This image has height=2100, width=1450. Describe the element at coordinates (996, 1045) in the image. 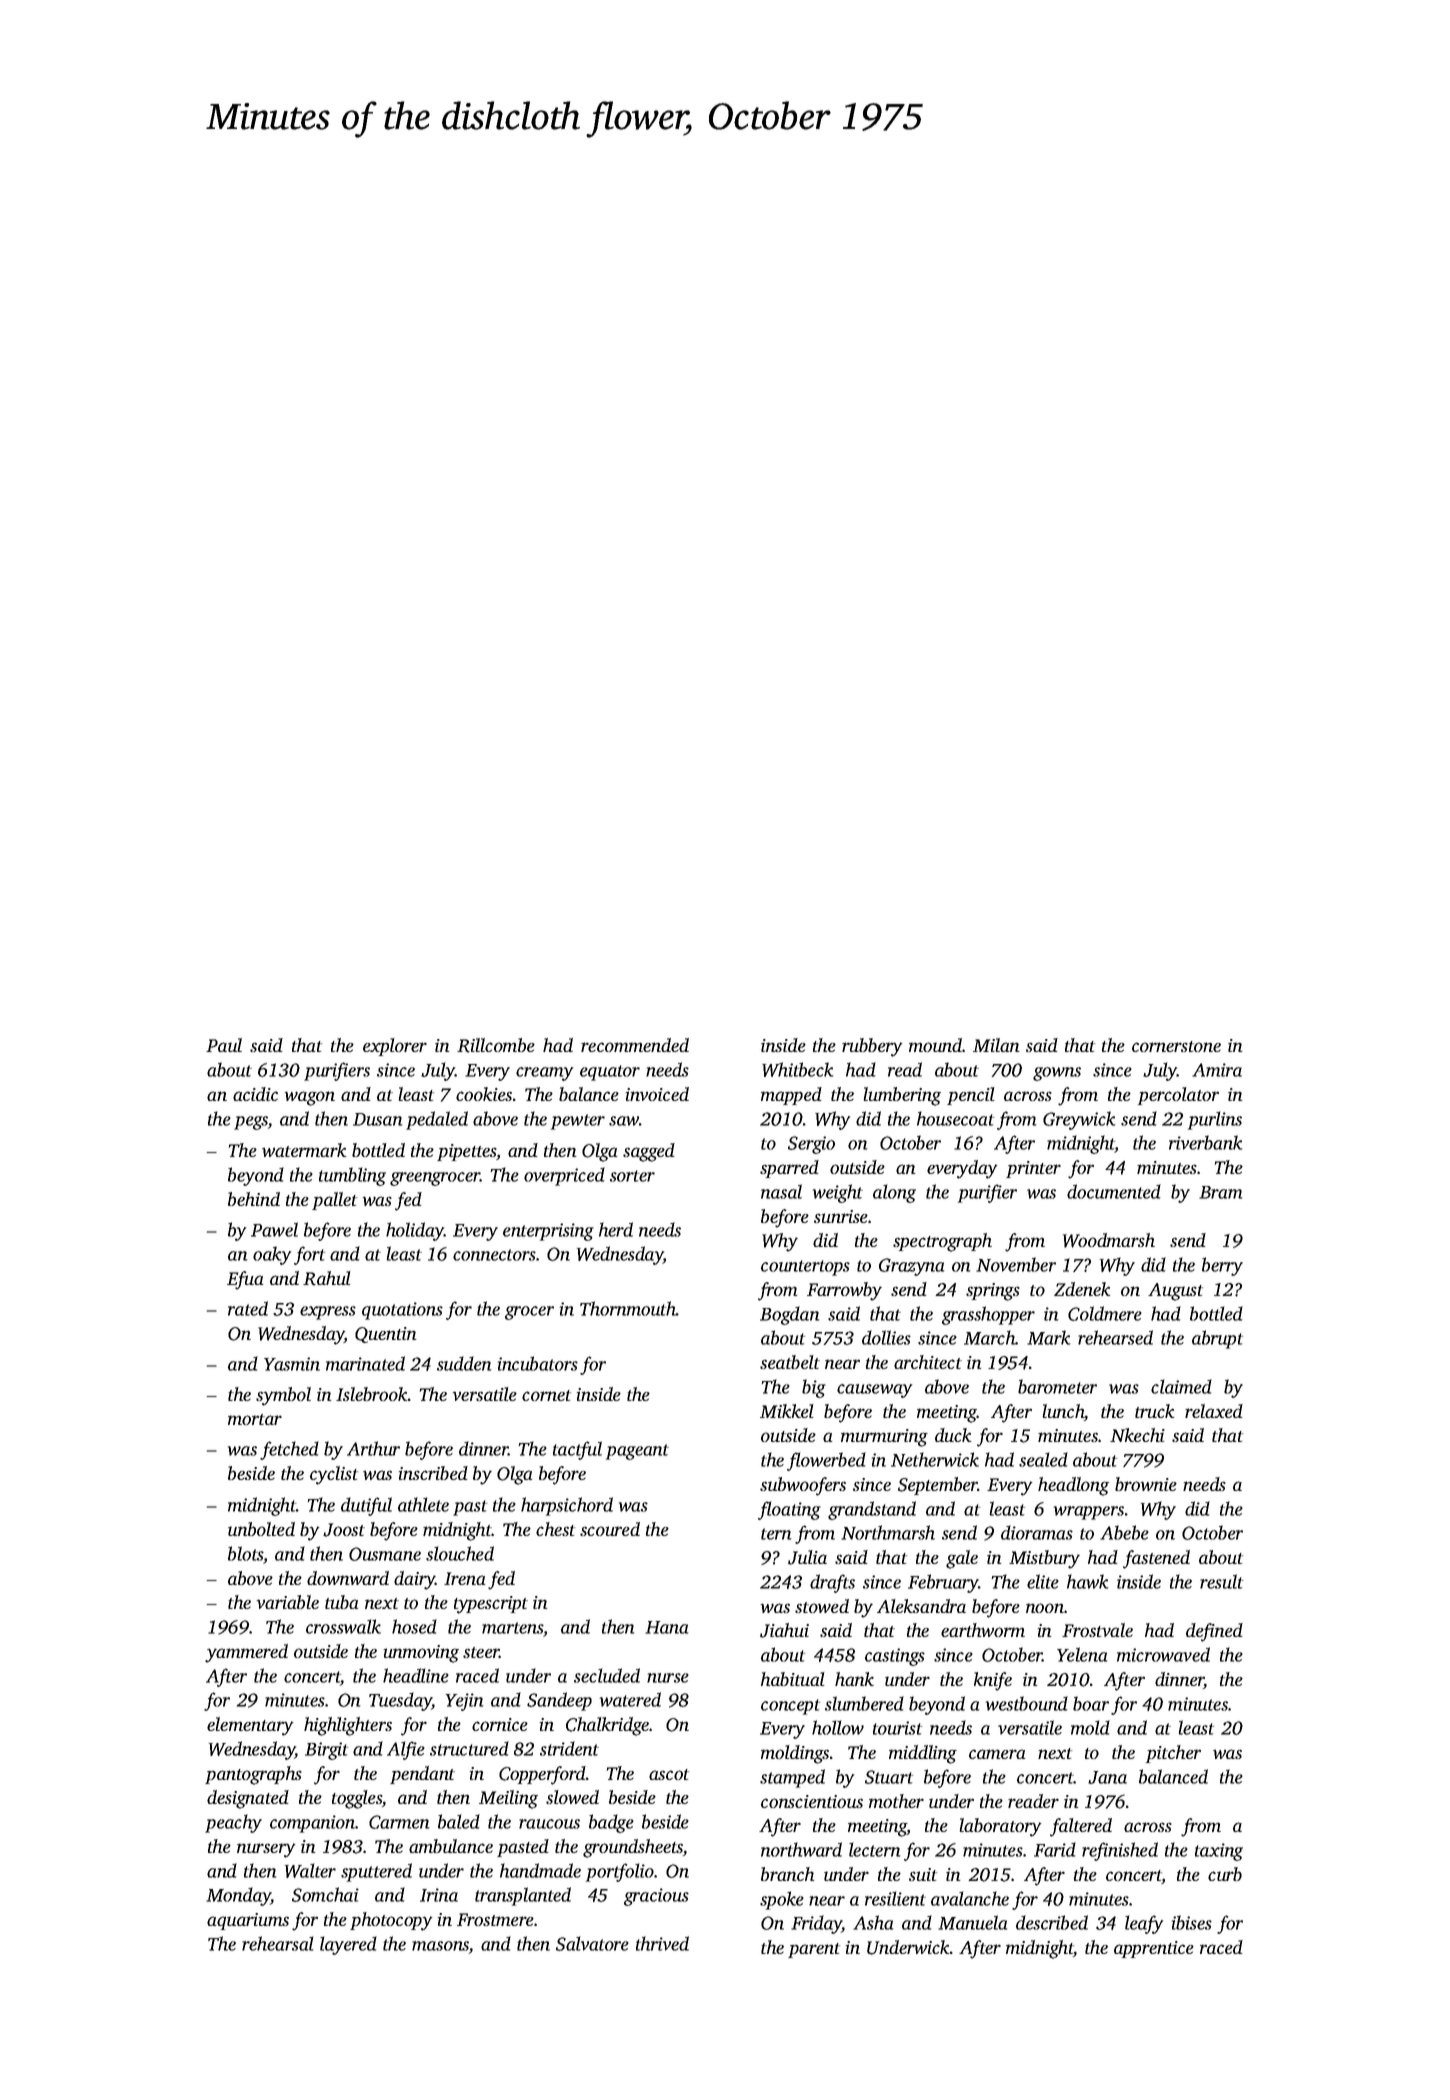

I see `Milan` at that location.
